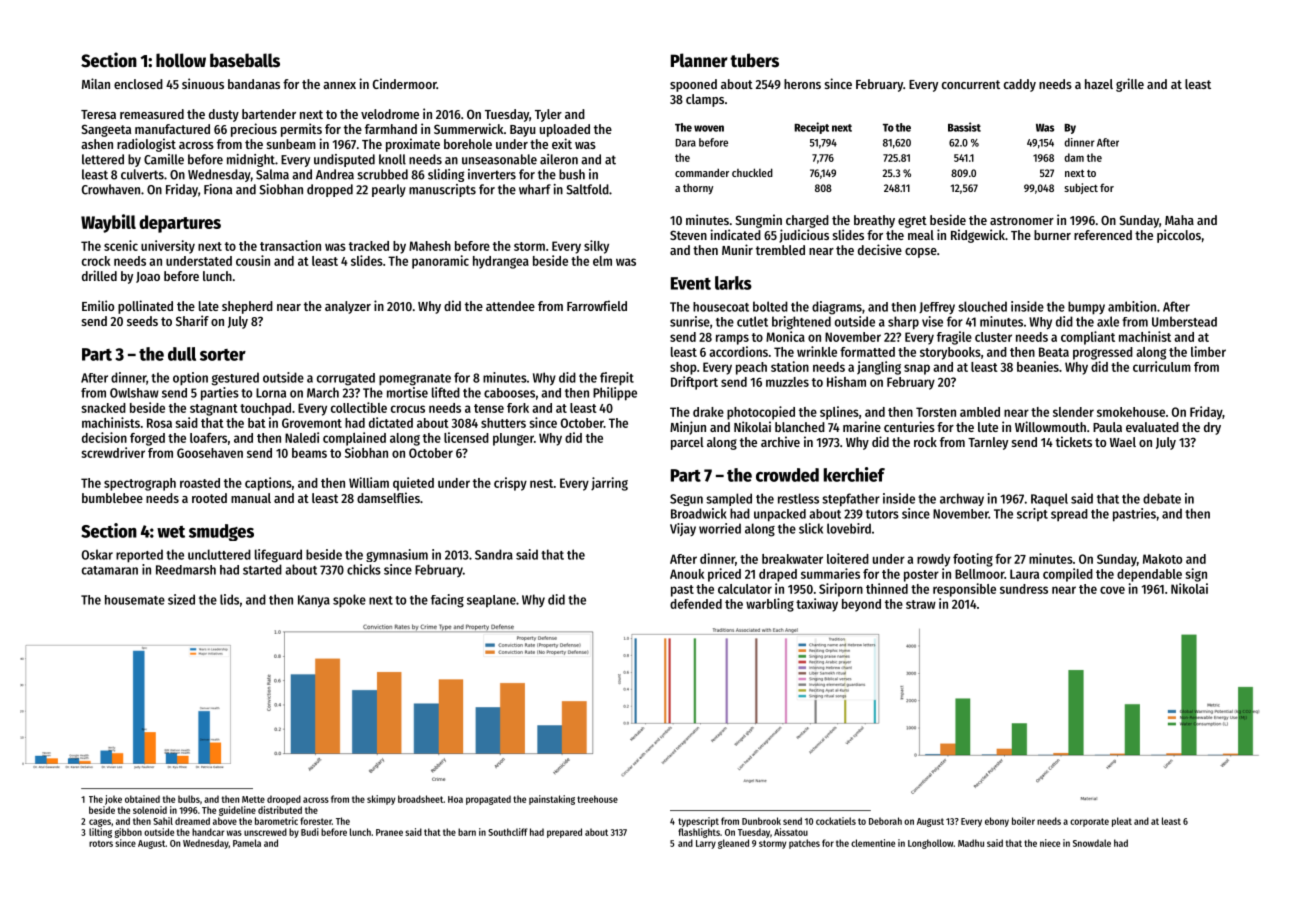  Describe the element at coordinates (1152, 427) in the image. I see `evaluated` at that location.
